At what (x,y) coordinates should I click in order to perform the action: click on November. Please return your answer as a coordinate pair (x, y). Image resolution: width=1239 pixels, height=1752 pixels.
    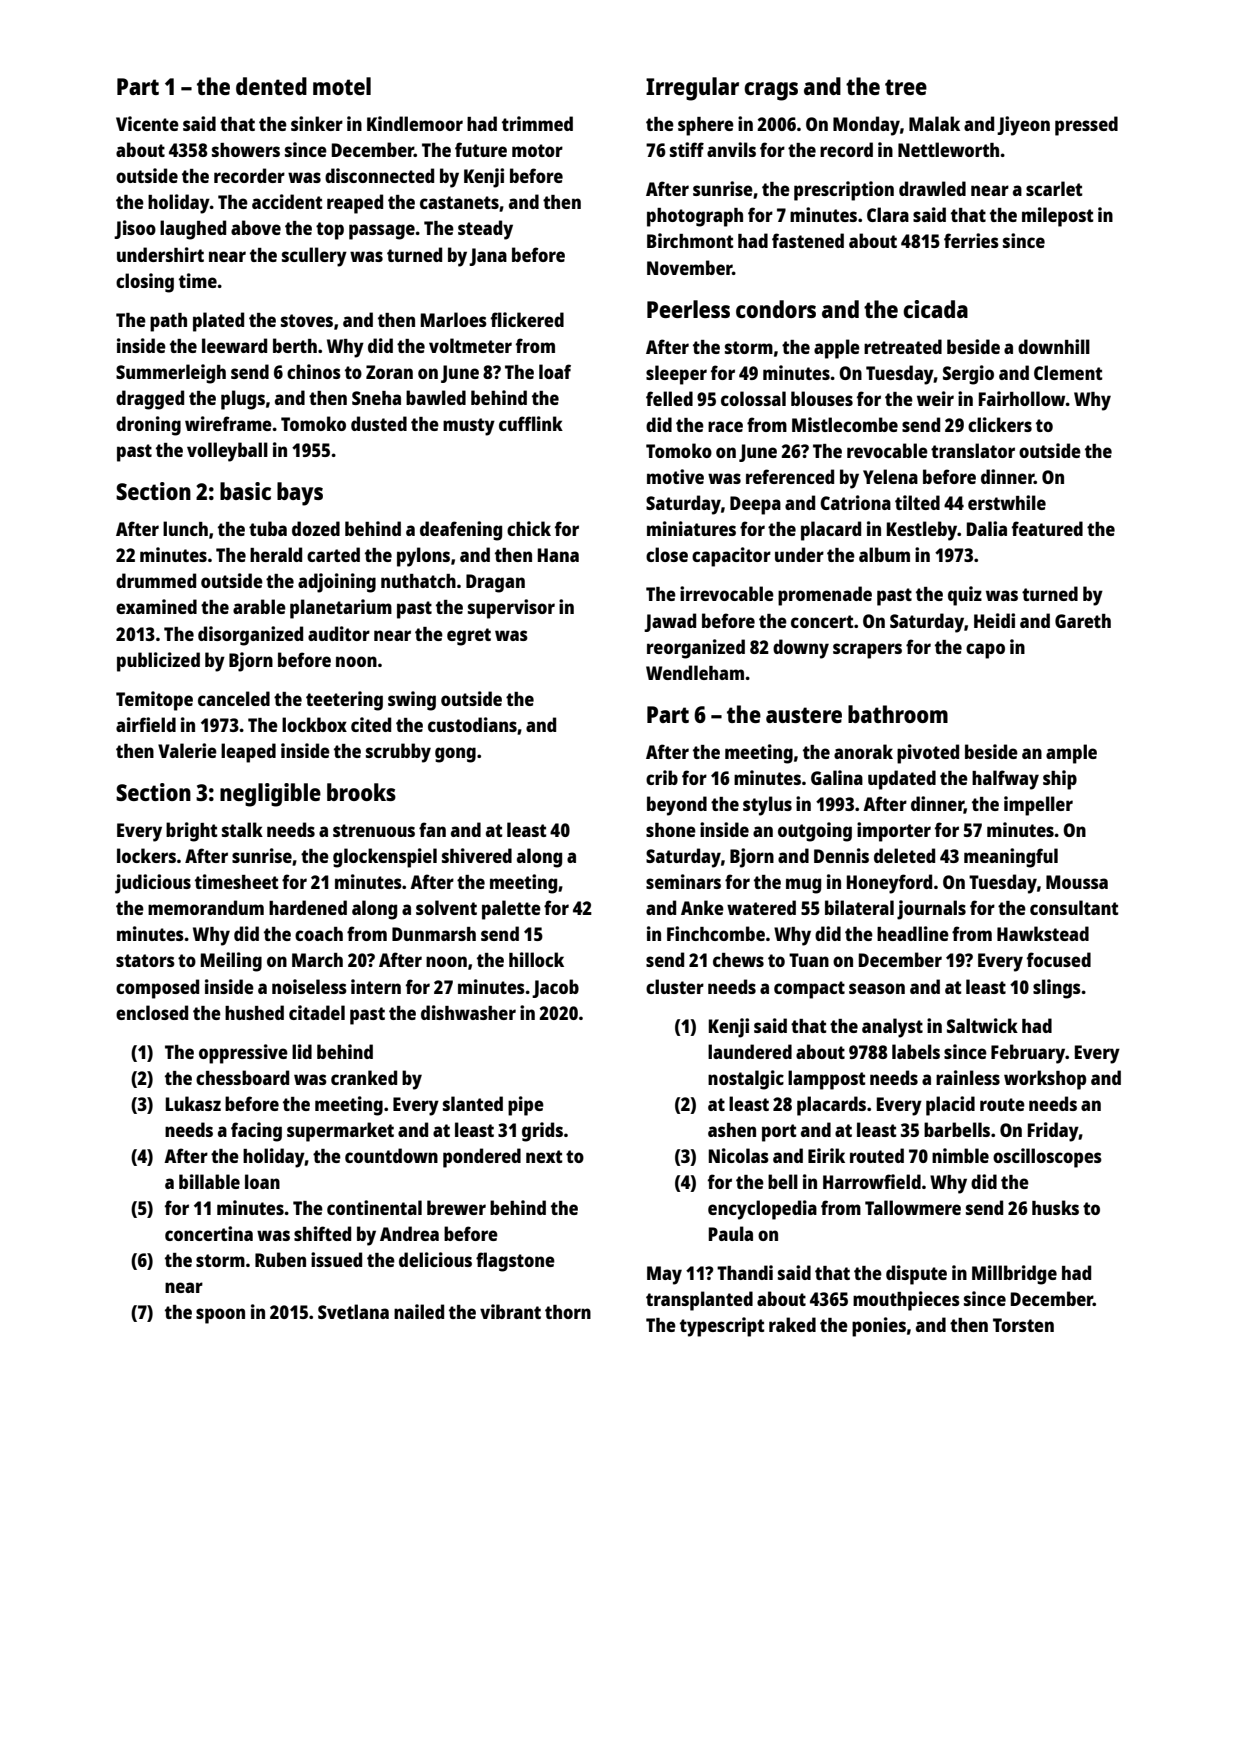
    Looking at the image, I should click on (689, 267).
